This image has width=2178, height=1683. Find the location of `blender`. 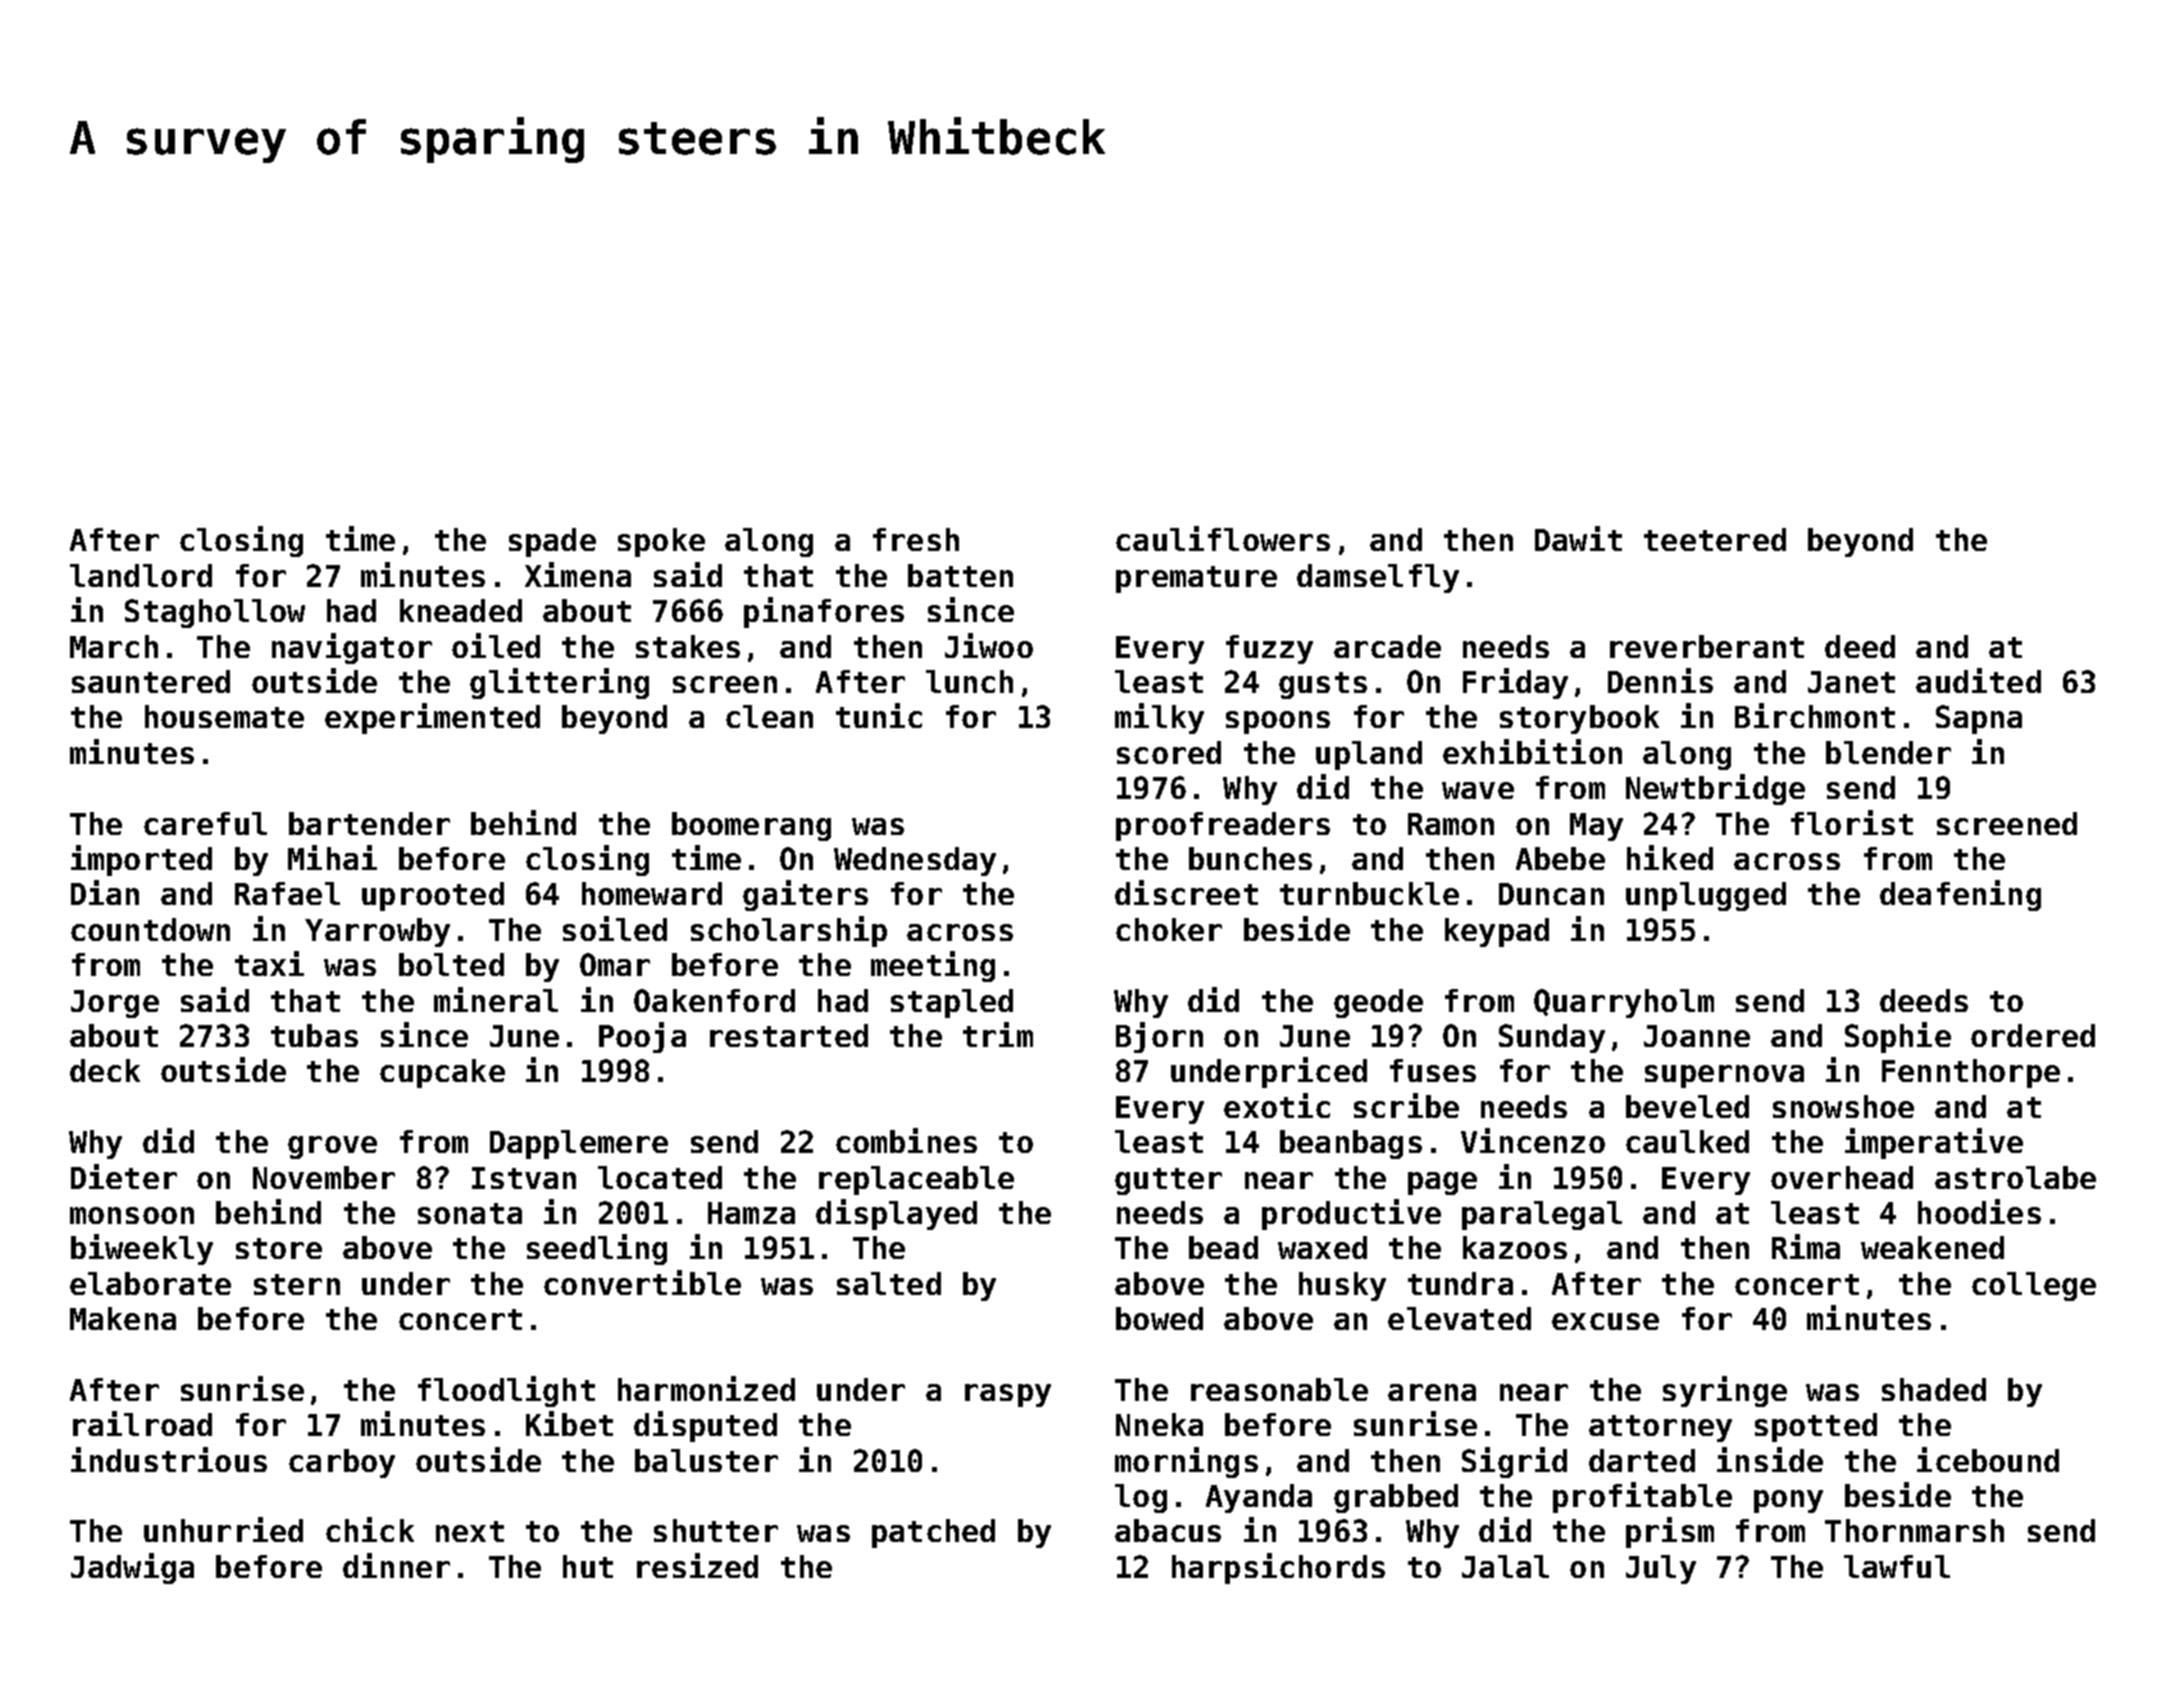

blender is located at coordinates (1888, 752).
